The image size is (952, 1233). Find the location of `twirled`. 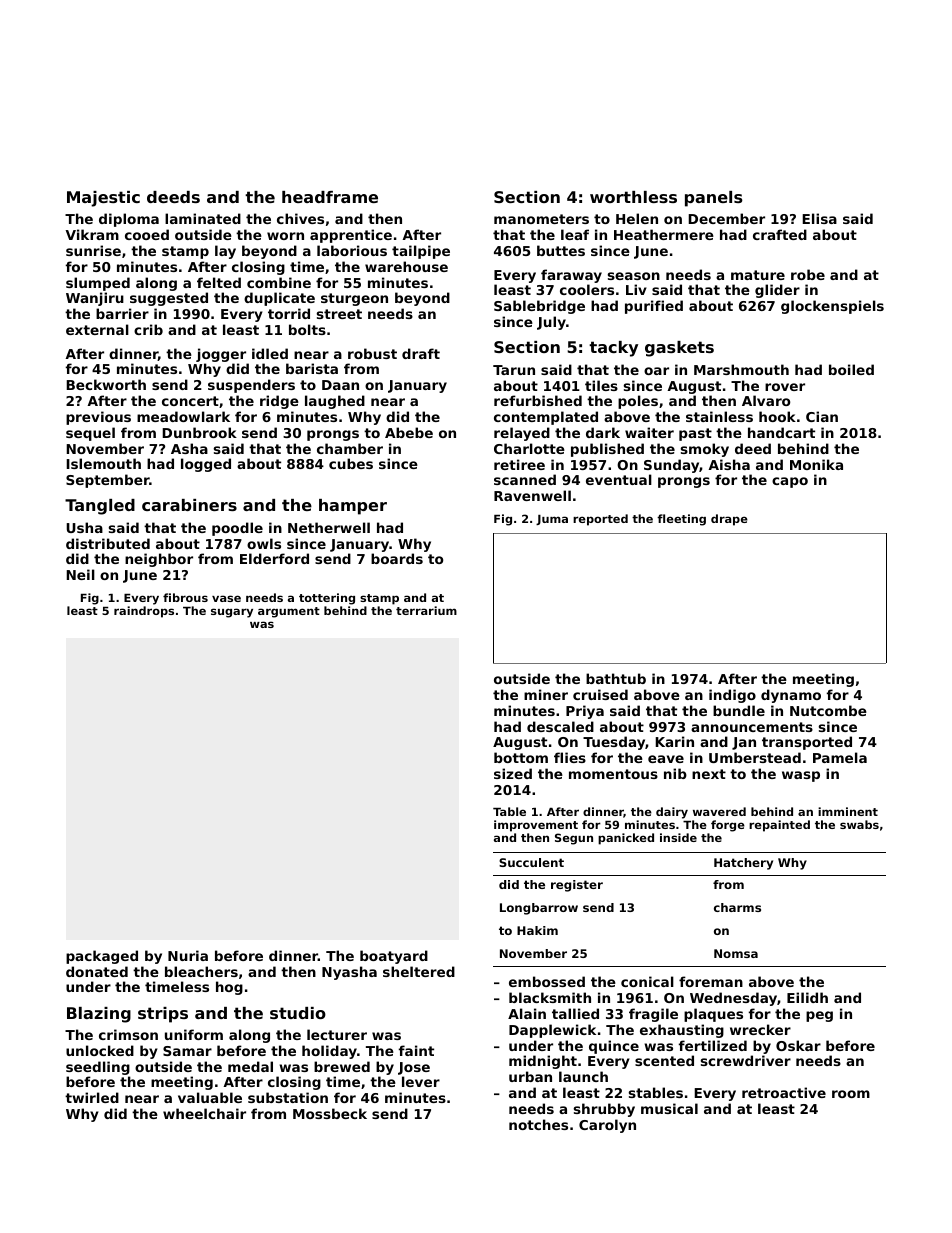

twirled is located at coordinates (92, 1097).
